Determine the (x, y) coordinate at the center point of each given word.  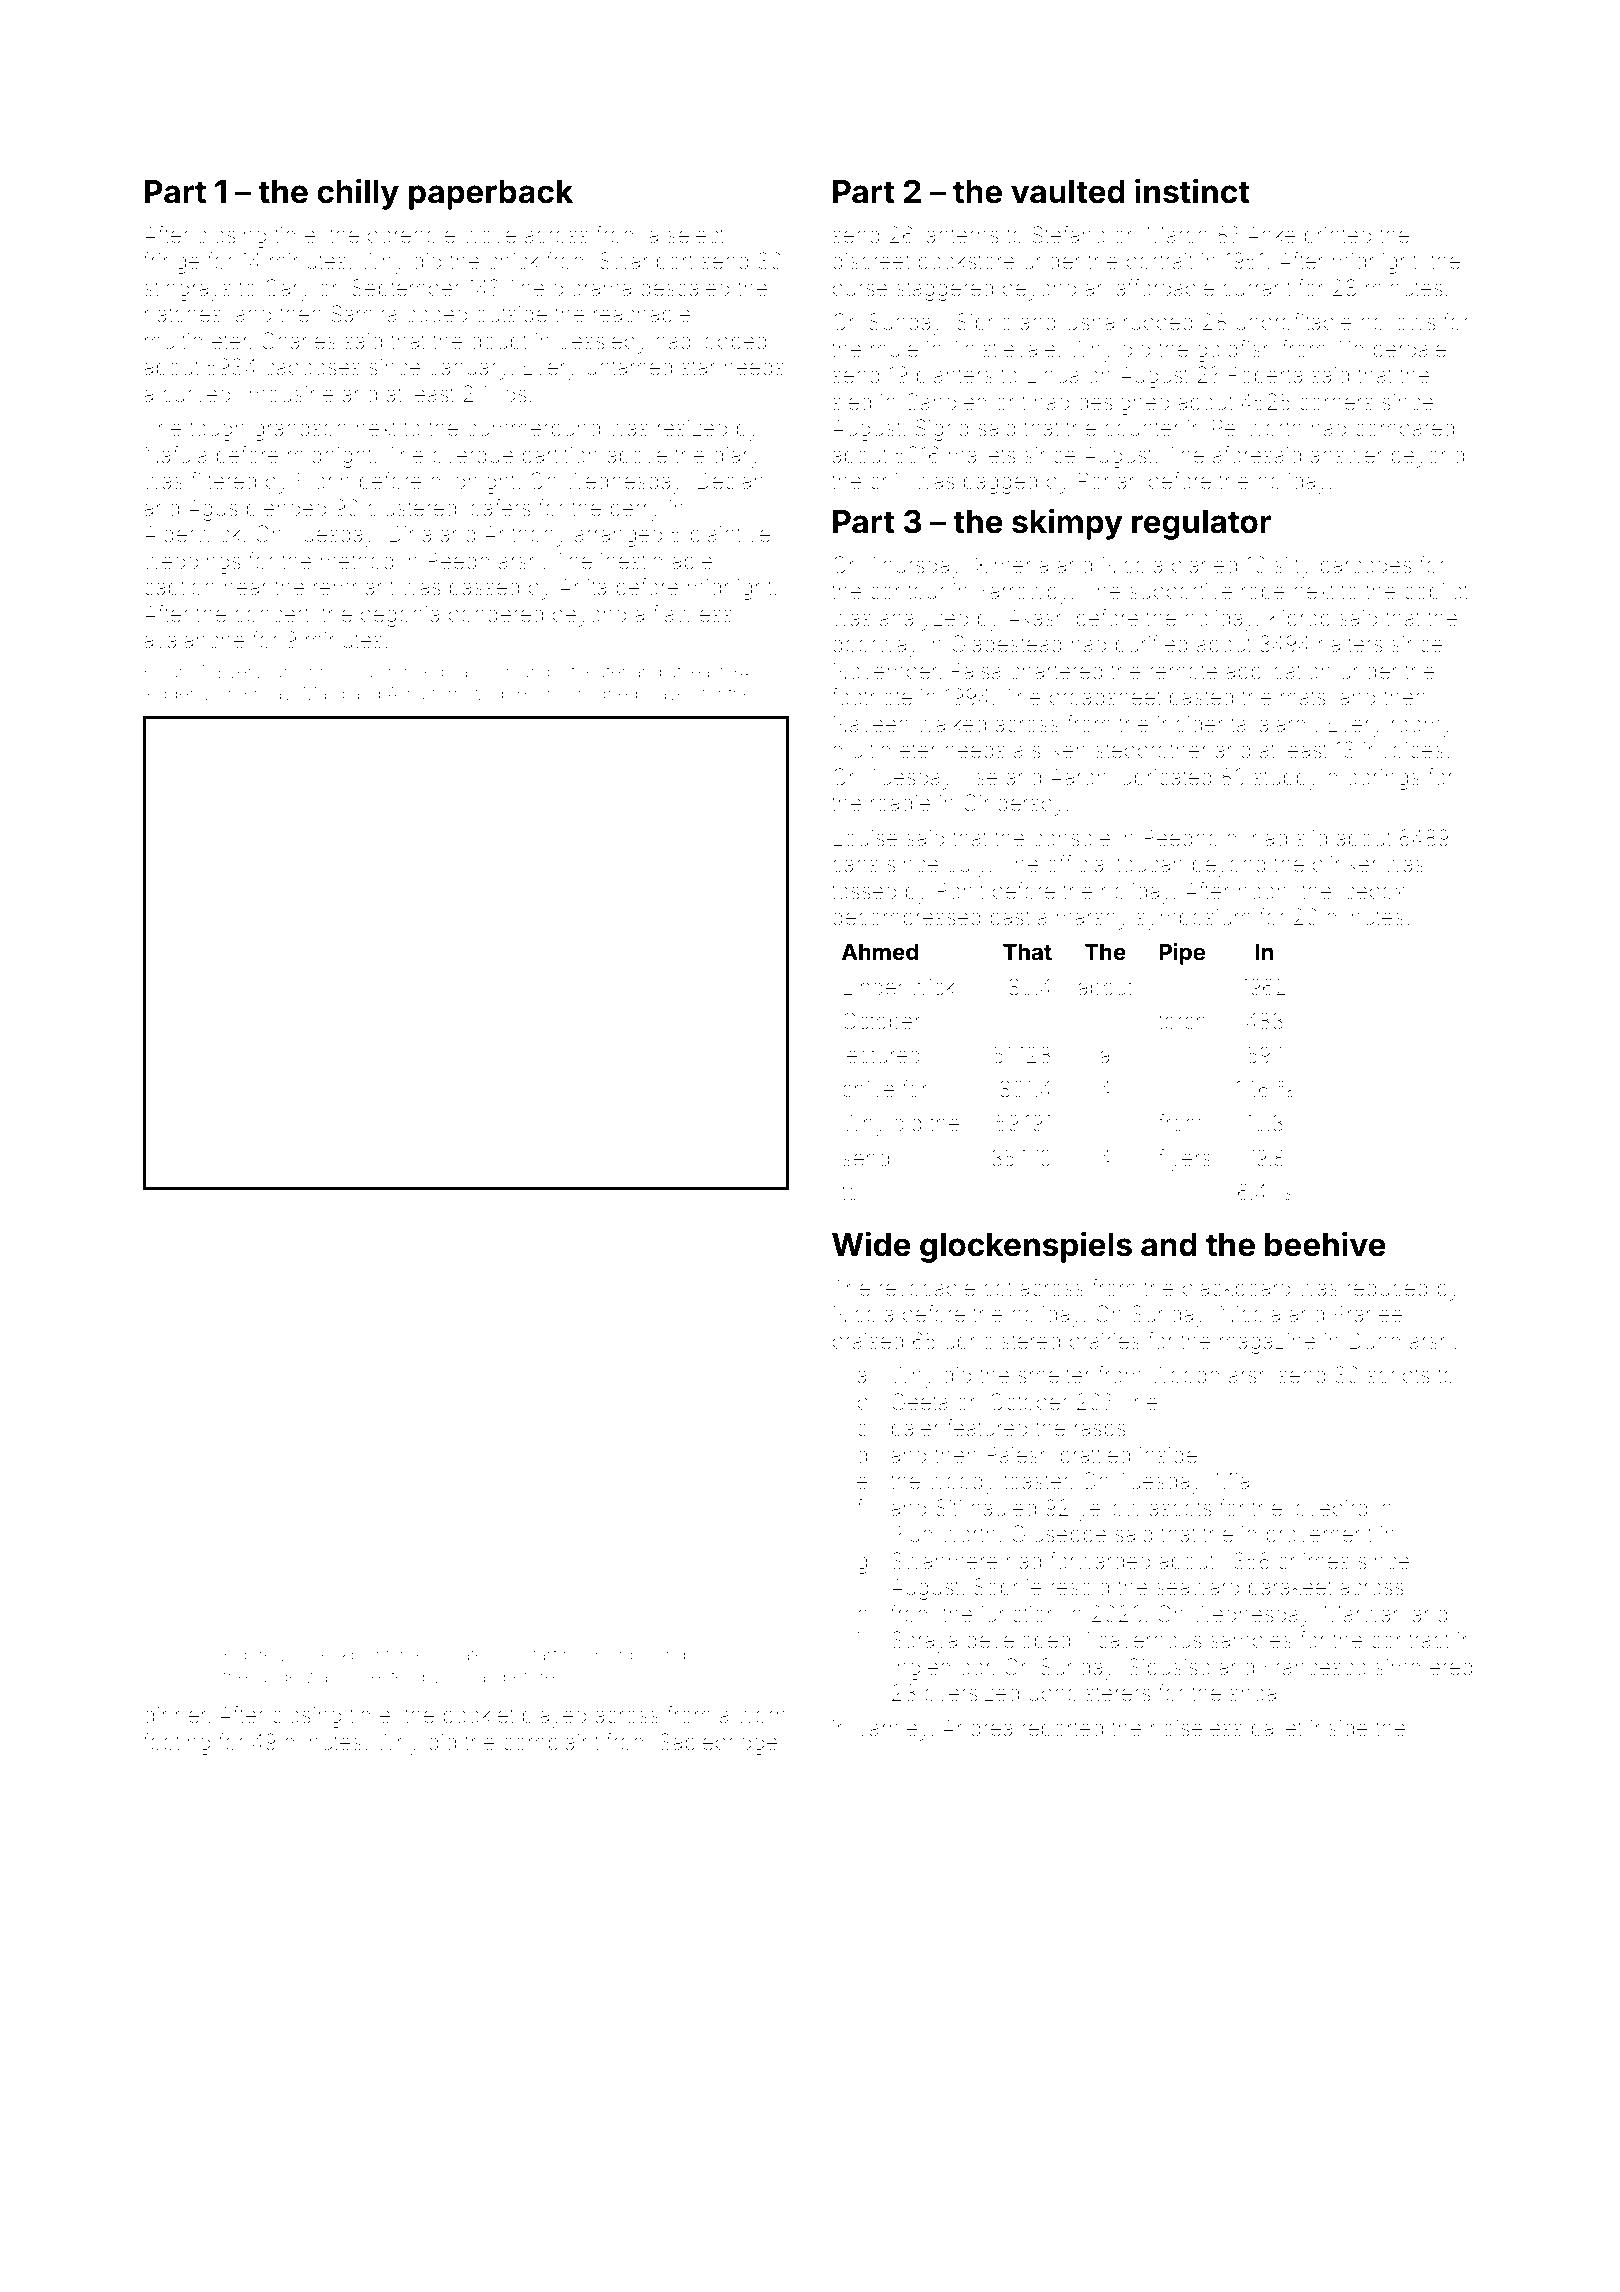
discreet (871, 261)
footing (177, 1744)
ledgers (173, 695)
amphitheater (573, 673)
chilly (358, 194)
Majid (323, 695)
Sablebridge (718, 1744)
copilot (1436, 593)
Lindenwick (899, 987)
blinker (1345, 864)
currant (1256, 288)
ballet (1277, 1728)
